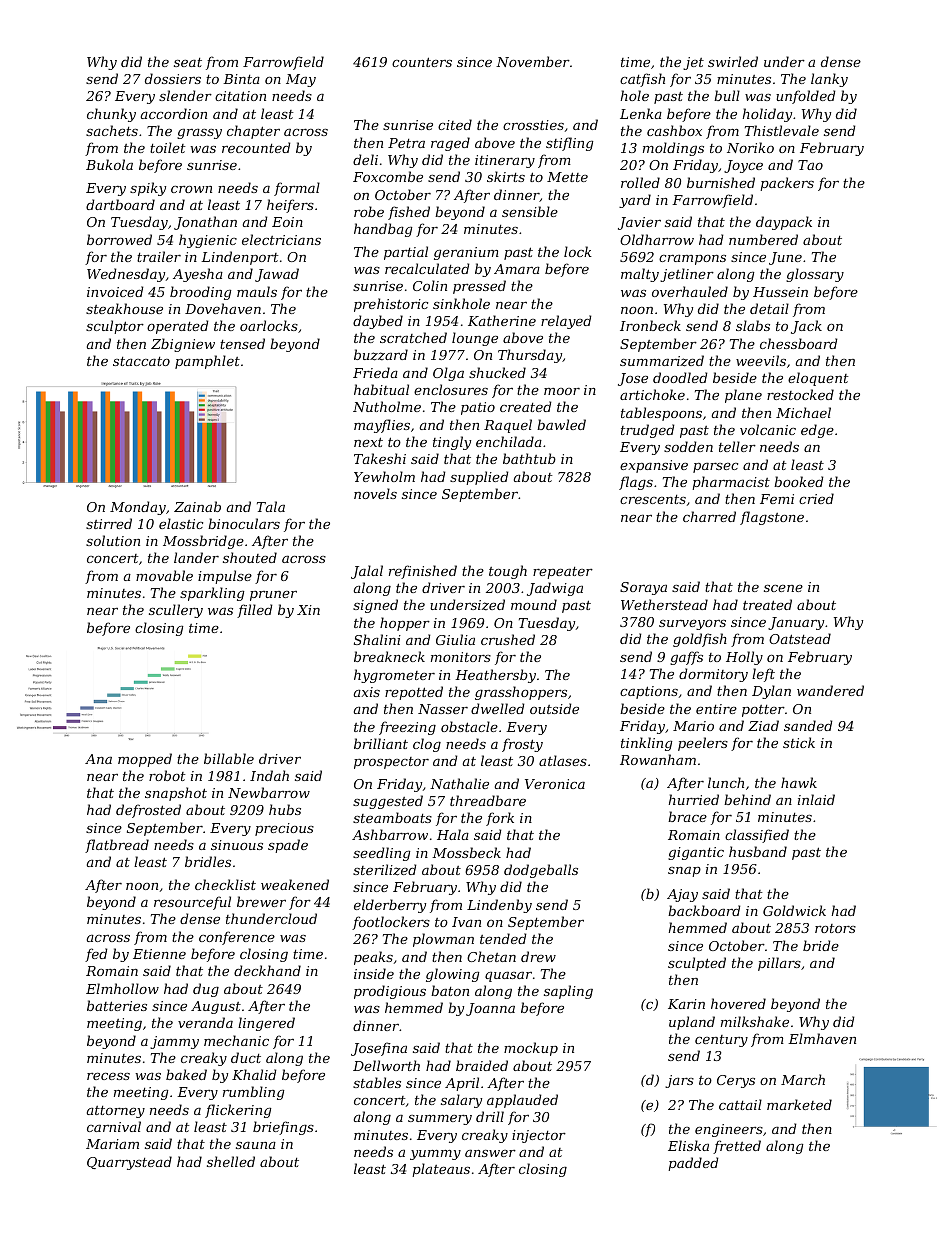 This screenshot has width=952, height=1233. I want to click on suggested, so click(388, 802).
